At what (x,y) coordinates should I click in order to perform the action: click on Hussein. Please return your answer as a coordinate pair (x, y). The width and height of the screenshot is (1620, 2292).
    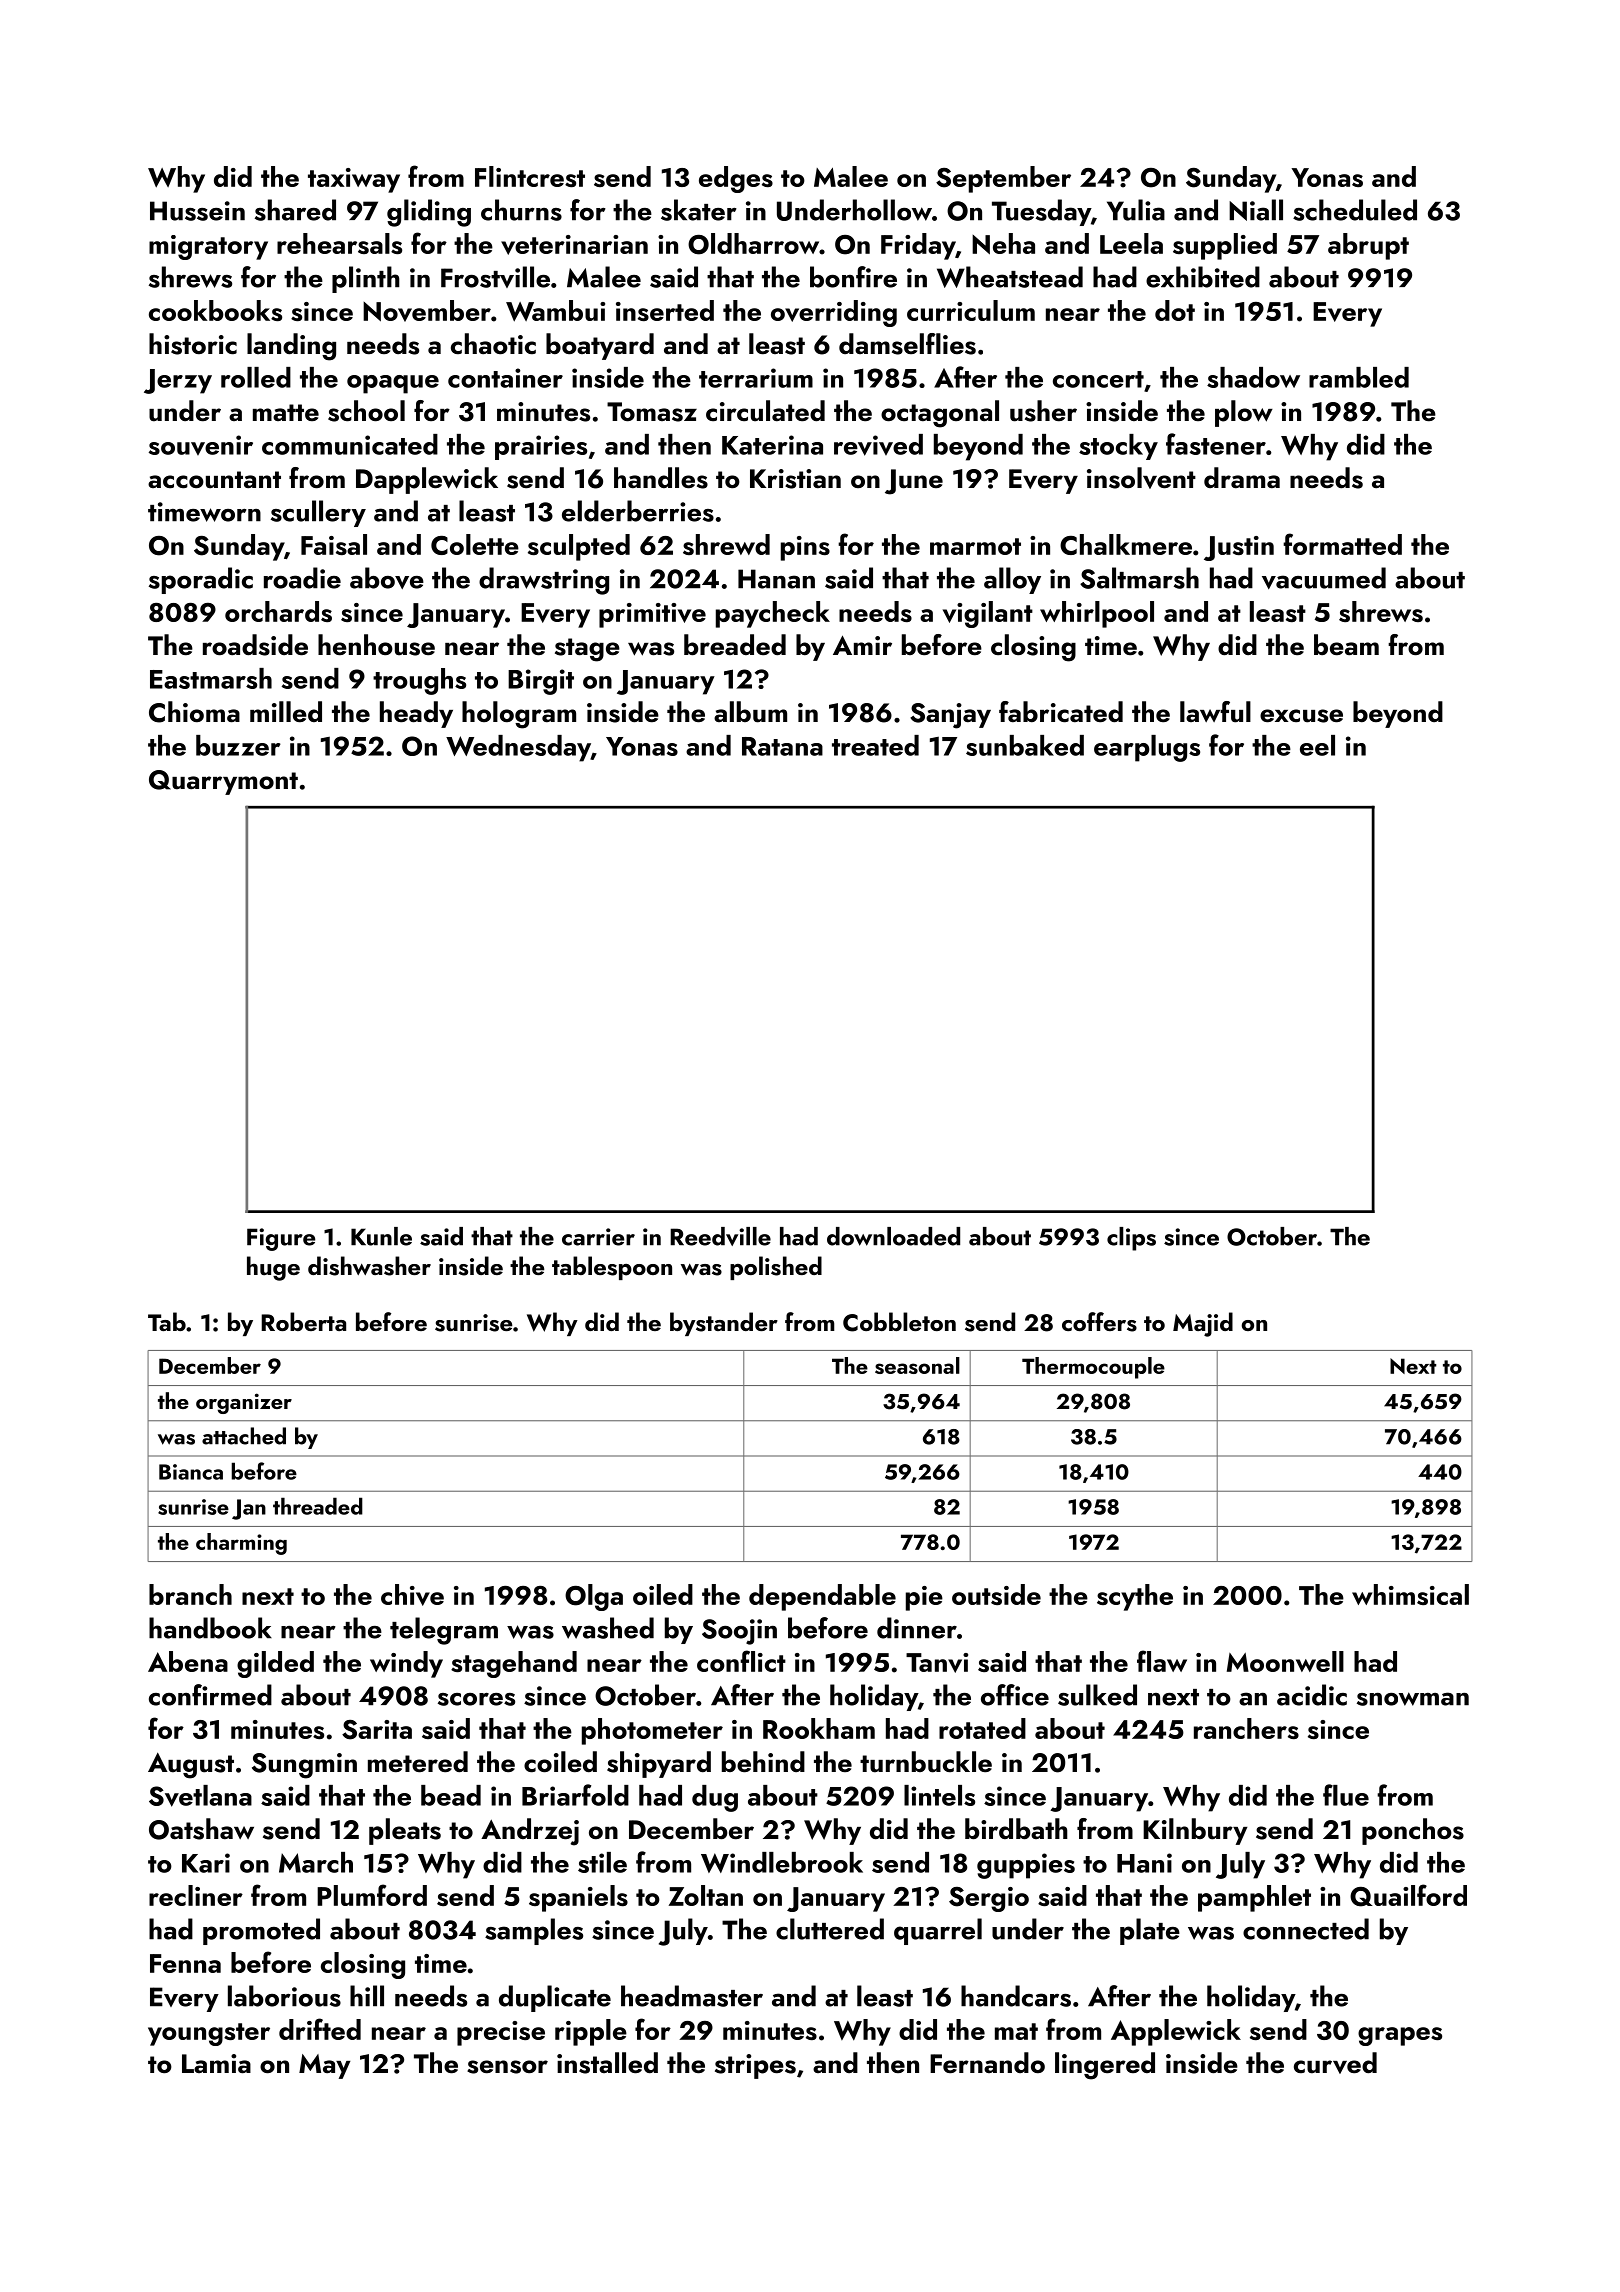
    Looking at the image, I should click on (197, 211).
